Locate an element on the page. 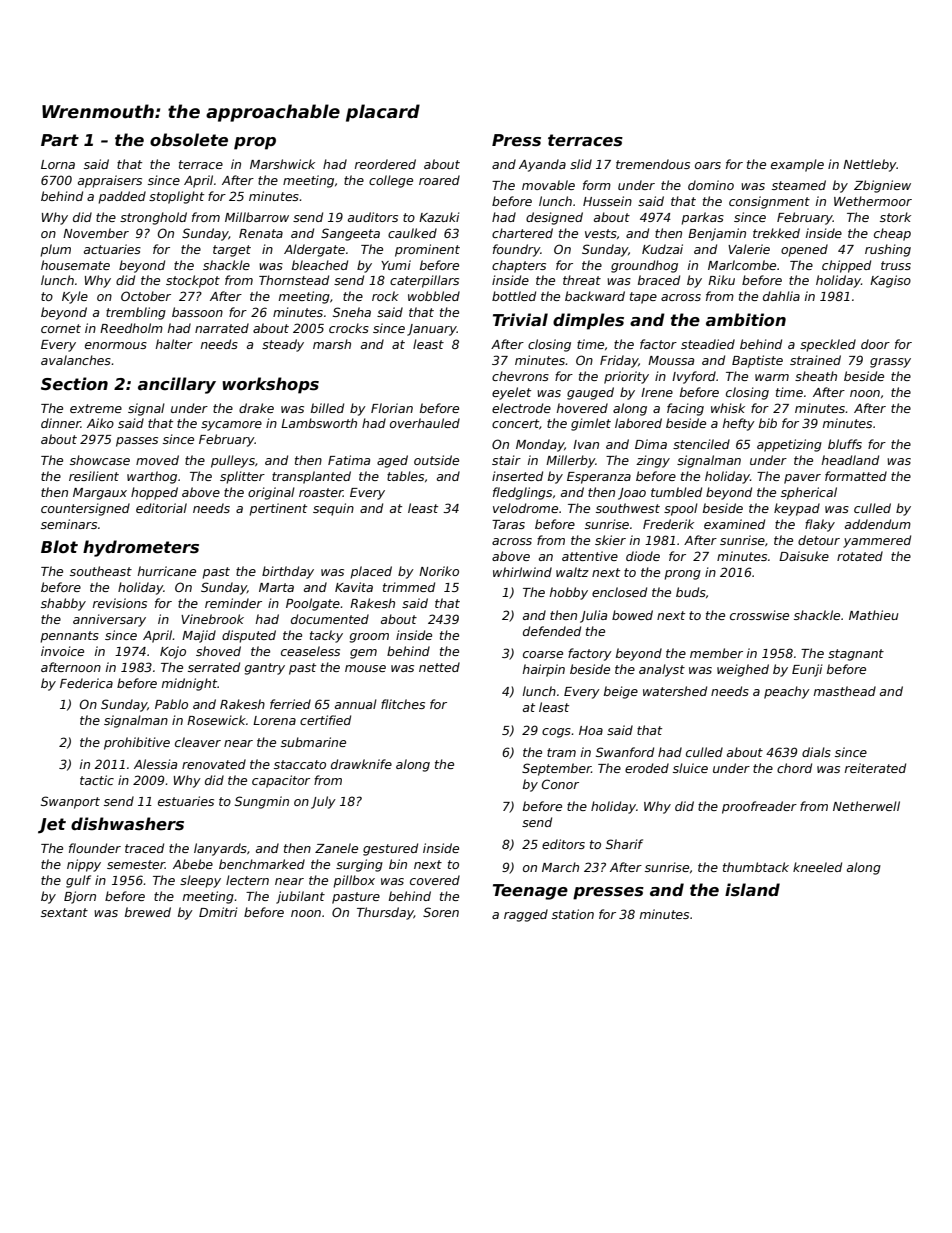  plum is located at coordinates (55, 250).
